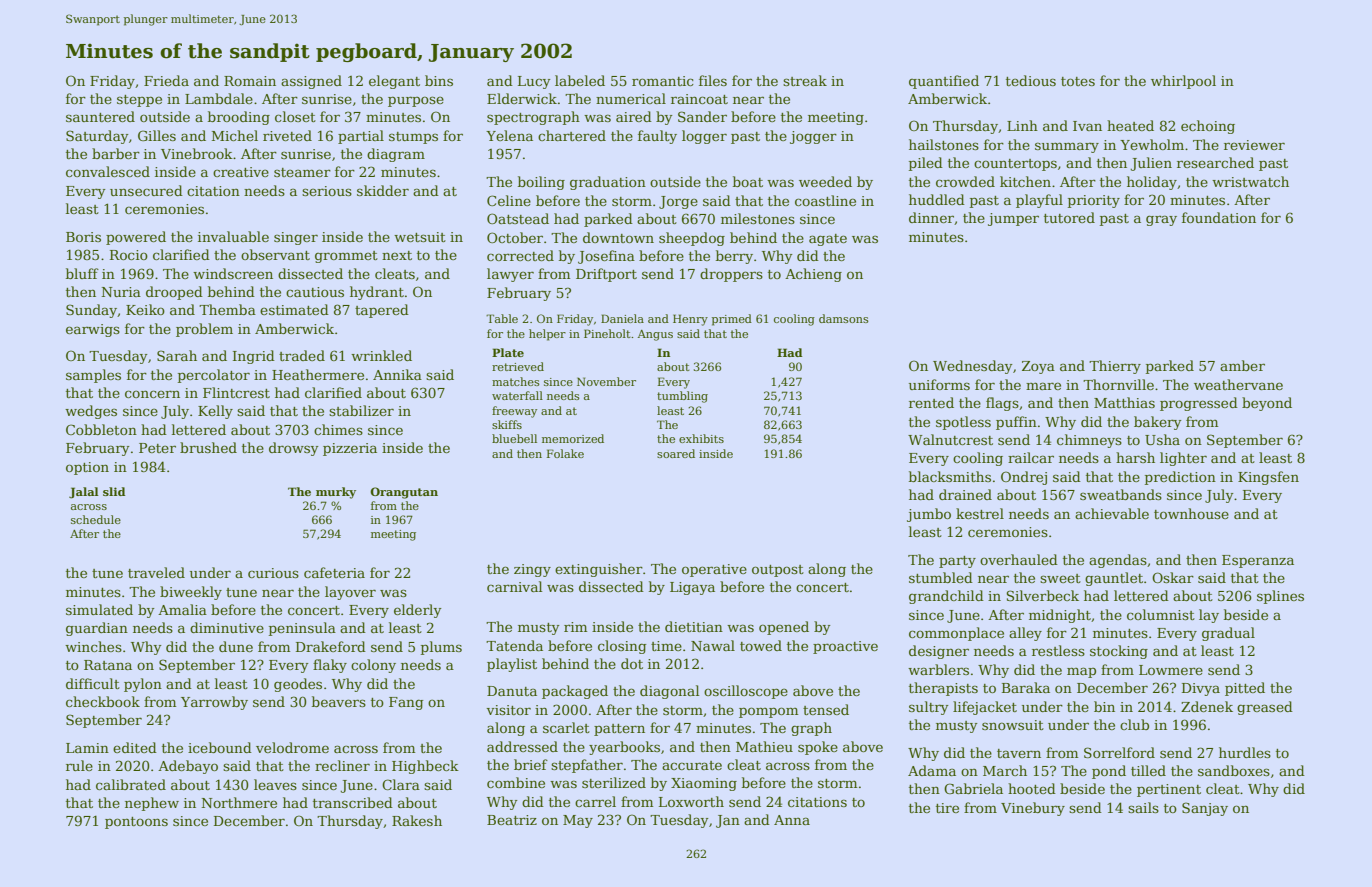 This screenshot has width=1372, height=887. I want to click on Frieda, so click(166, 80).
